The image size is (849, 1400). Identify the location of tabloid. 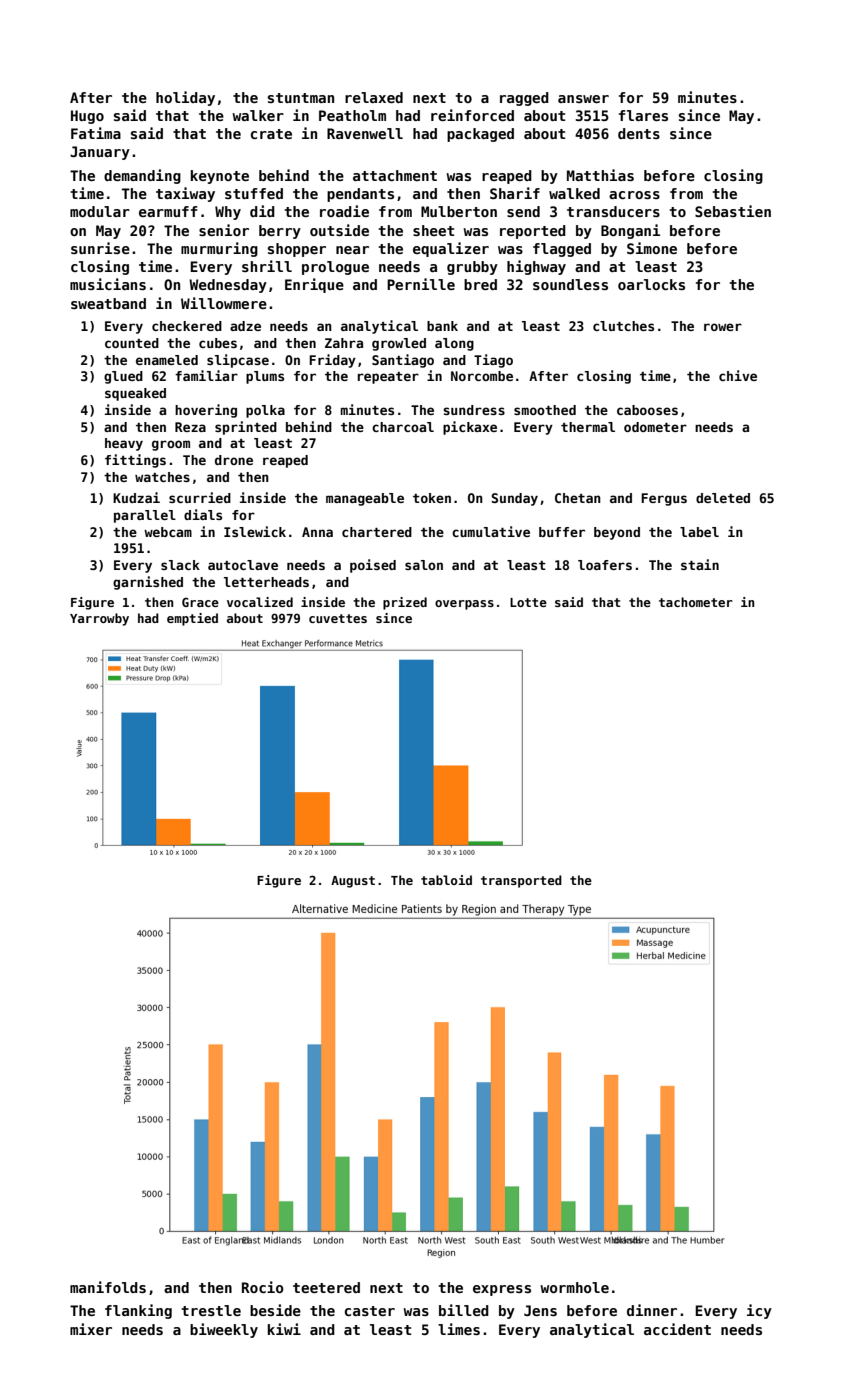
(446, 880).
